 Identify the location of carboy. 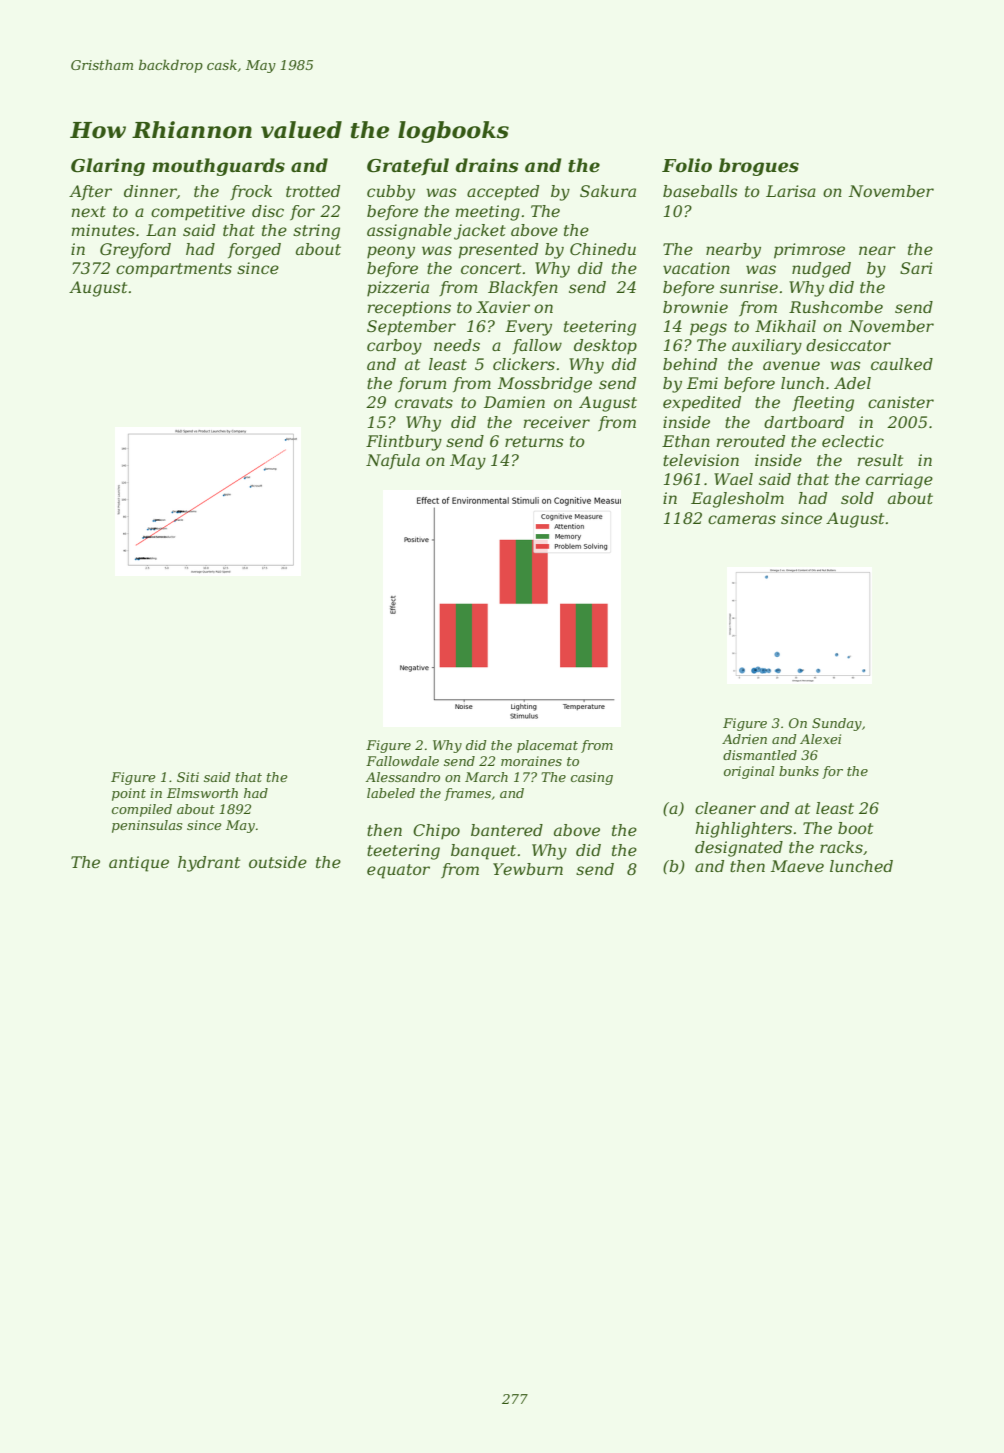
(394, 347).
